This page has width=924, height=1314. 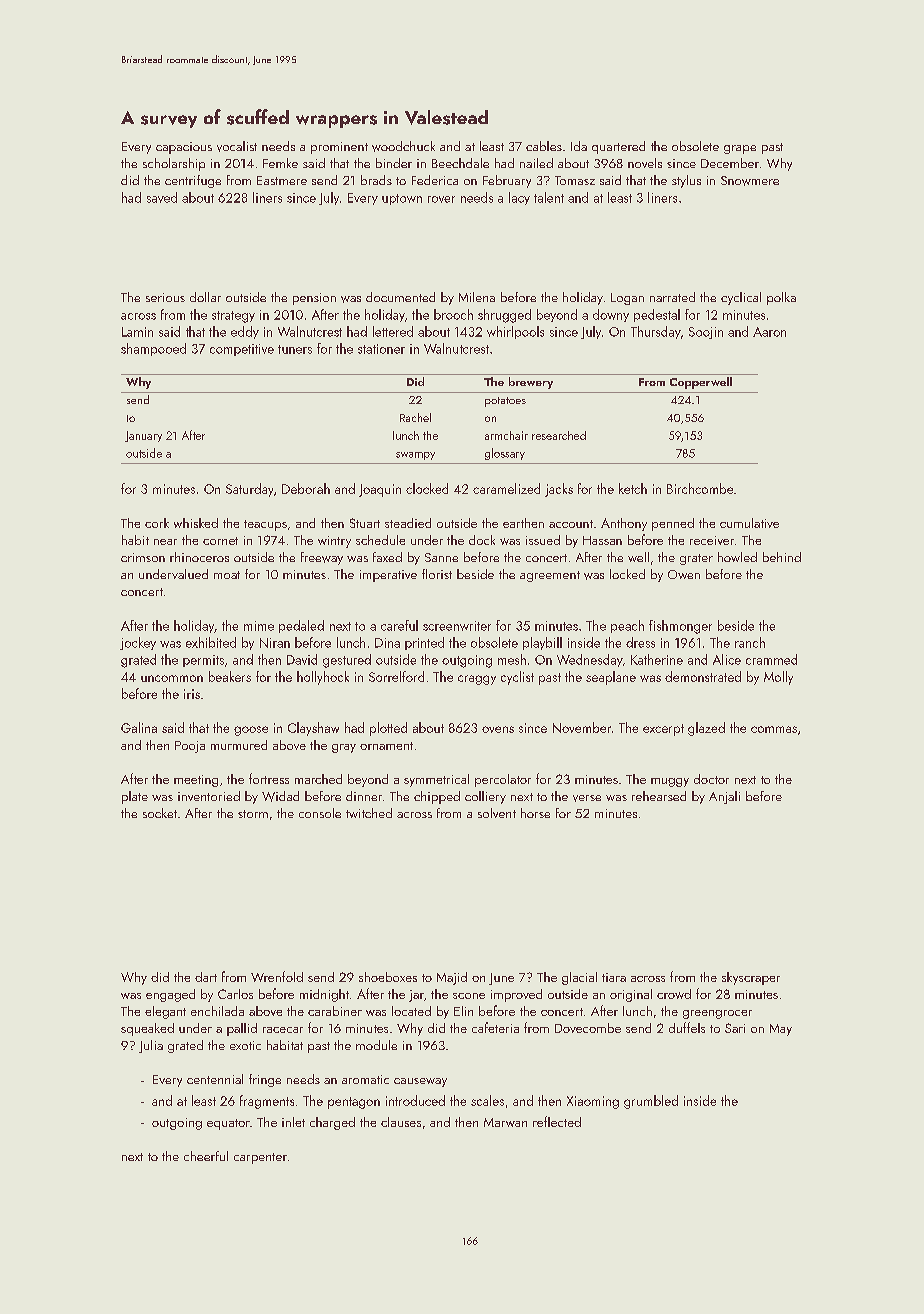 I want to click on commas, so click(x=774, y=729).
